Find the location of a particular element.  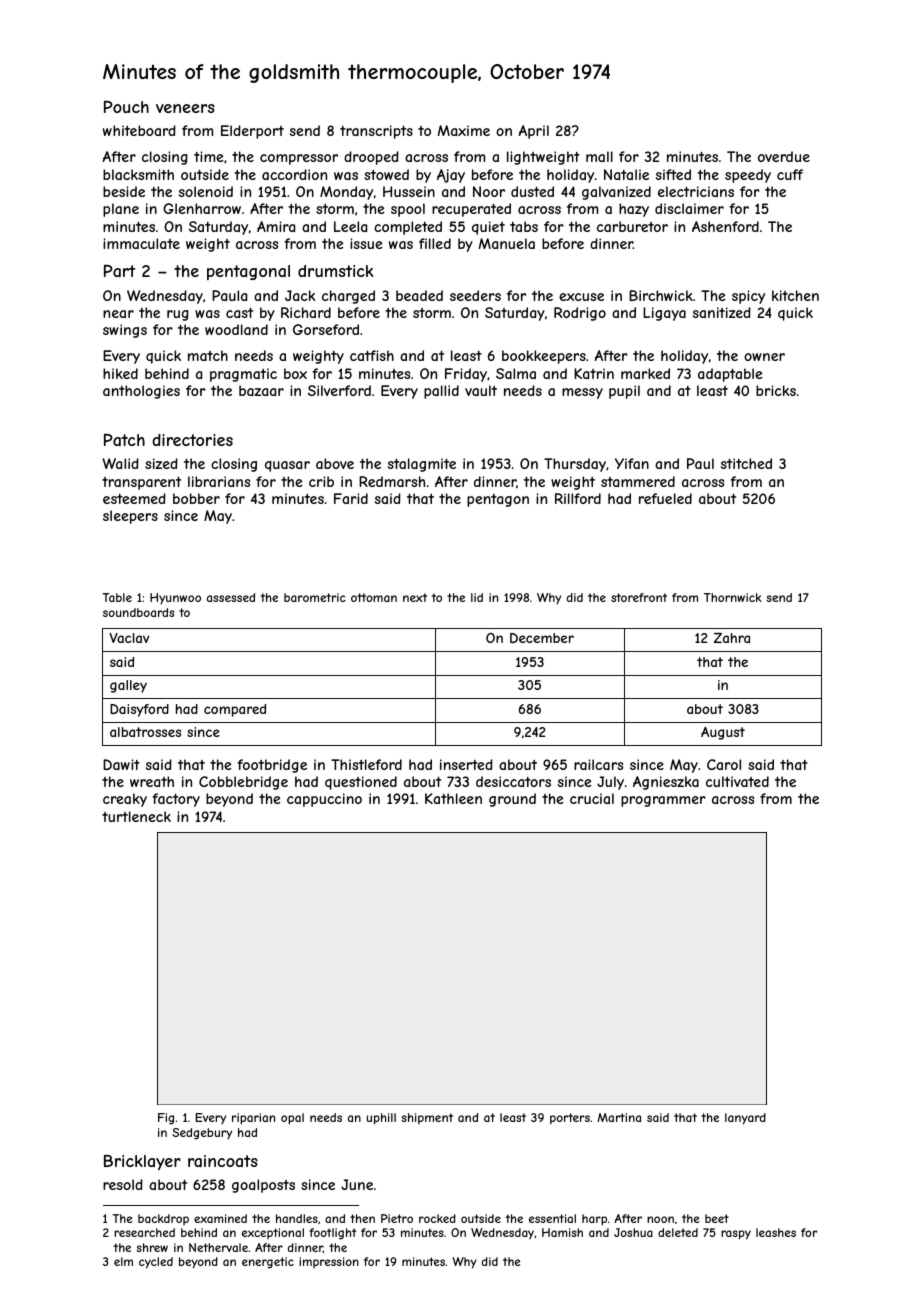

August is located at coordinates (723, 733).
